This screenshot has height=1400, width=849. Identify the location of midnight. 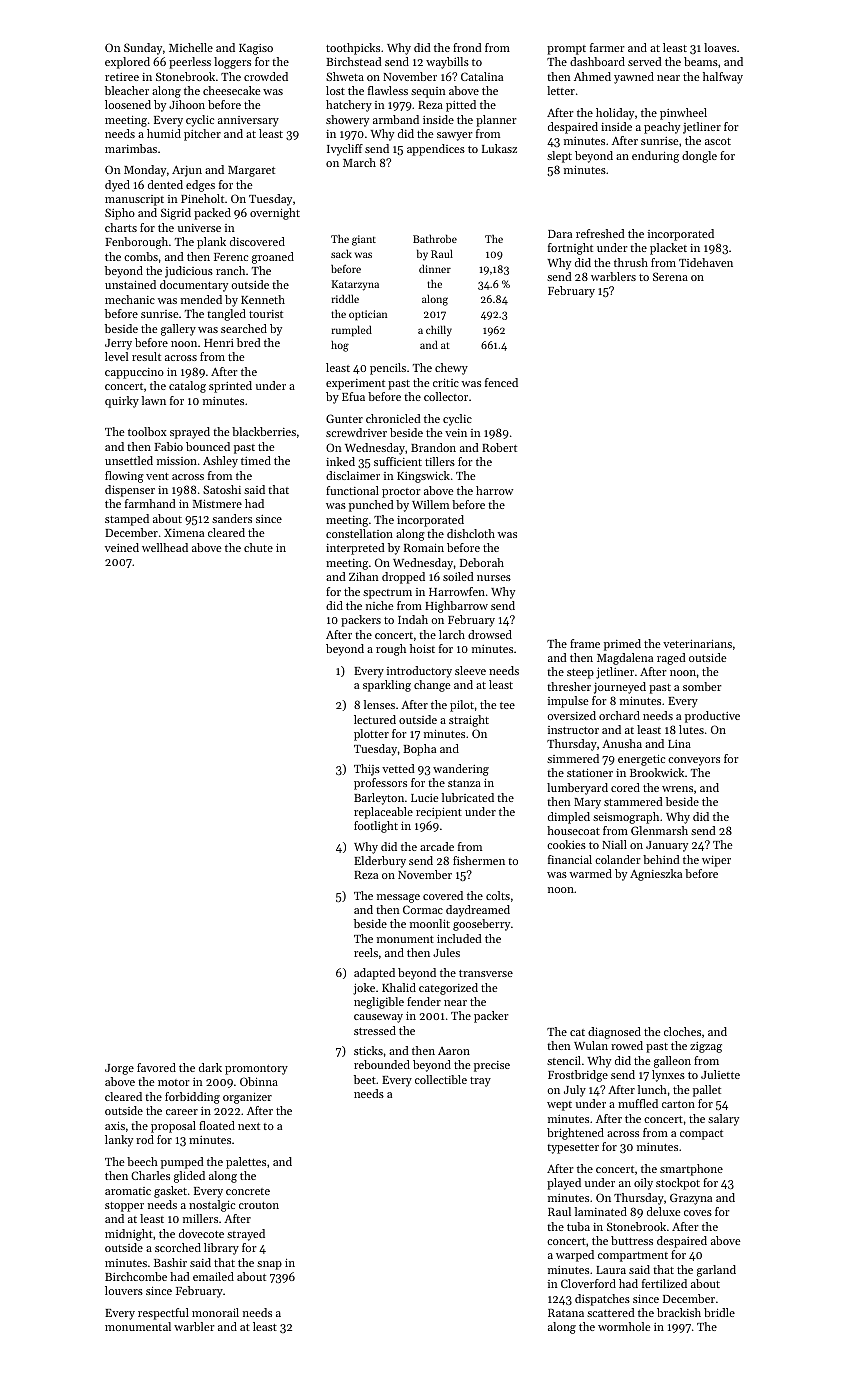
(129, 1235).
